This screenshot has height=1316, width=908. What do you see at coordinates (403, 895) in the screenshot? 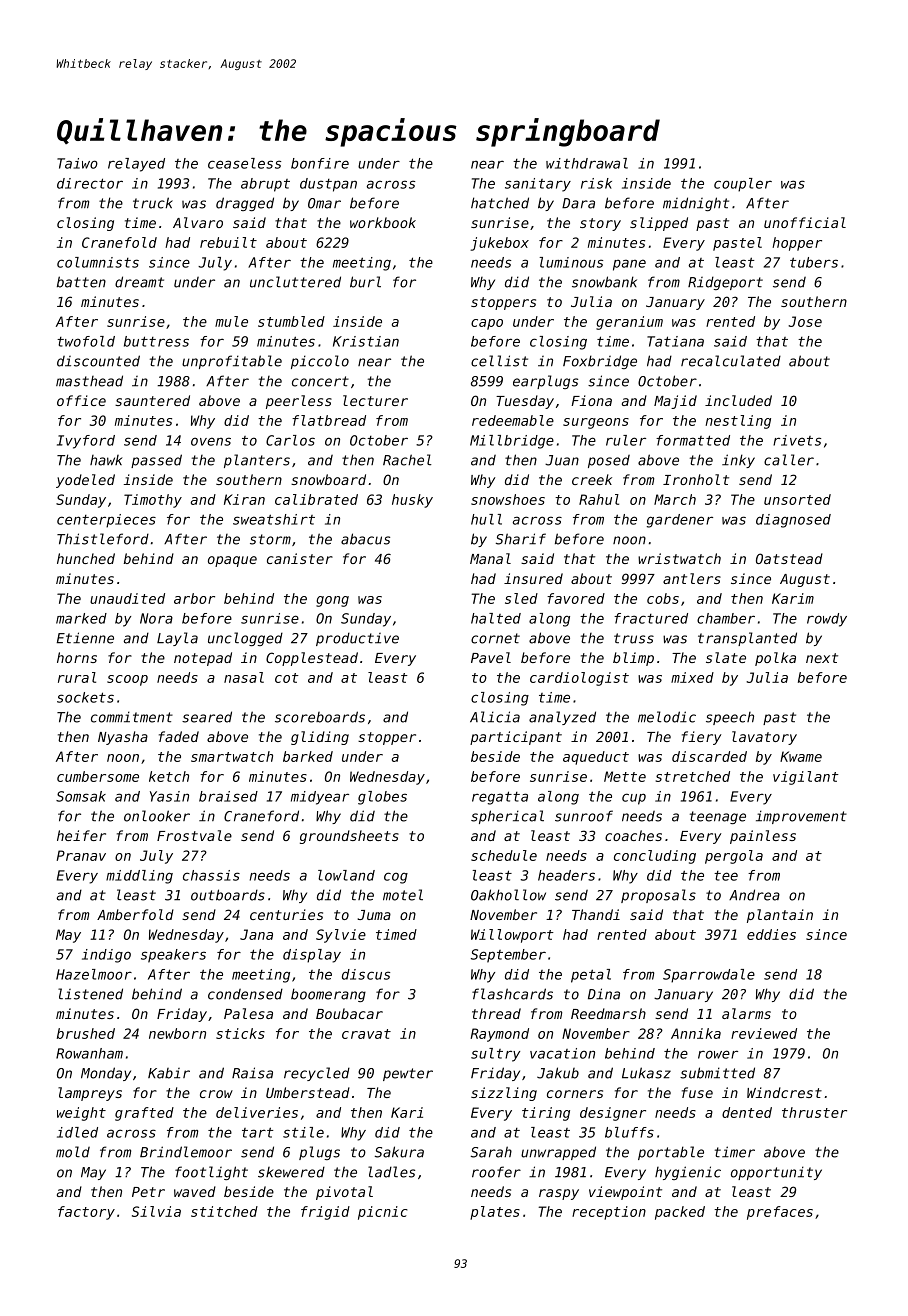
I see `motel` at bounding box center [403, 895].
